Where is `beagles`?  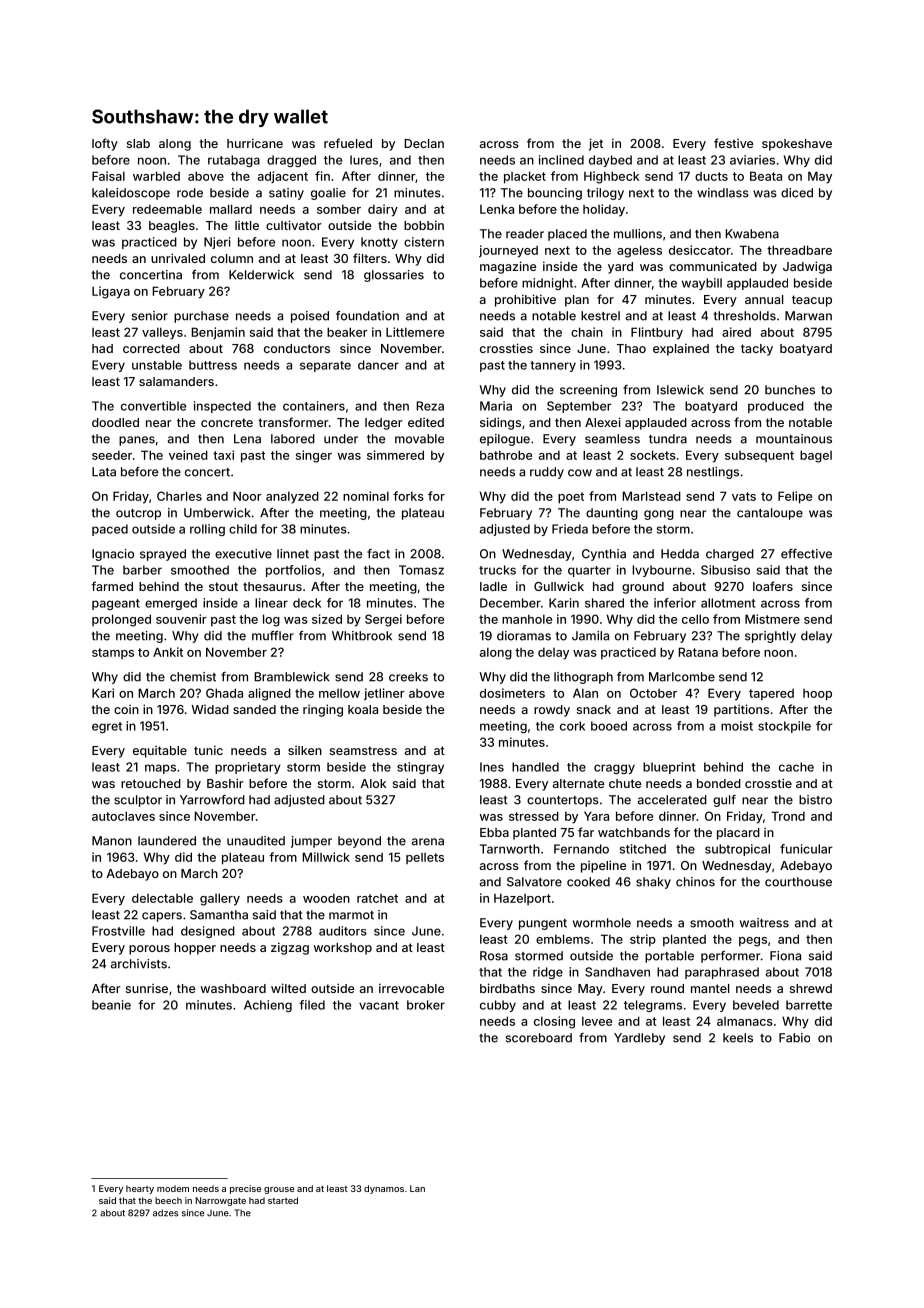 beagles is located at coordinates (172, 227).
